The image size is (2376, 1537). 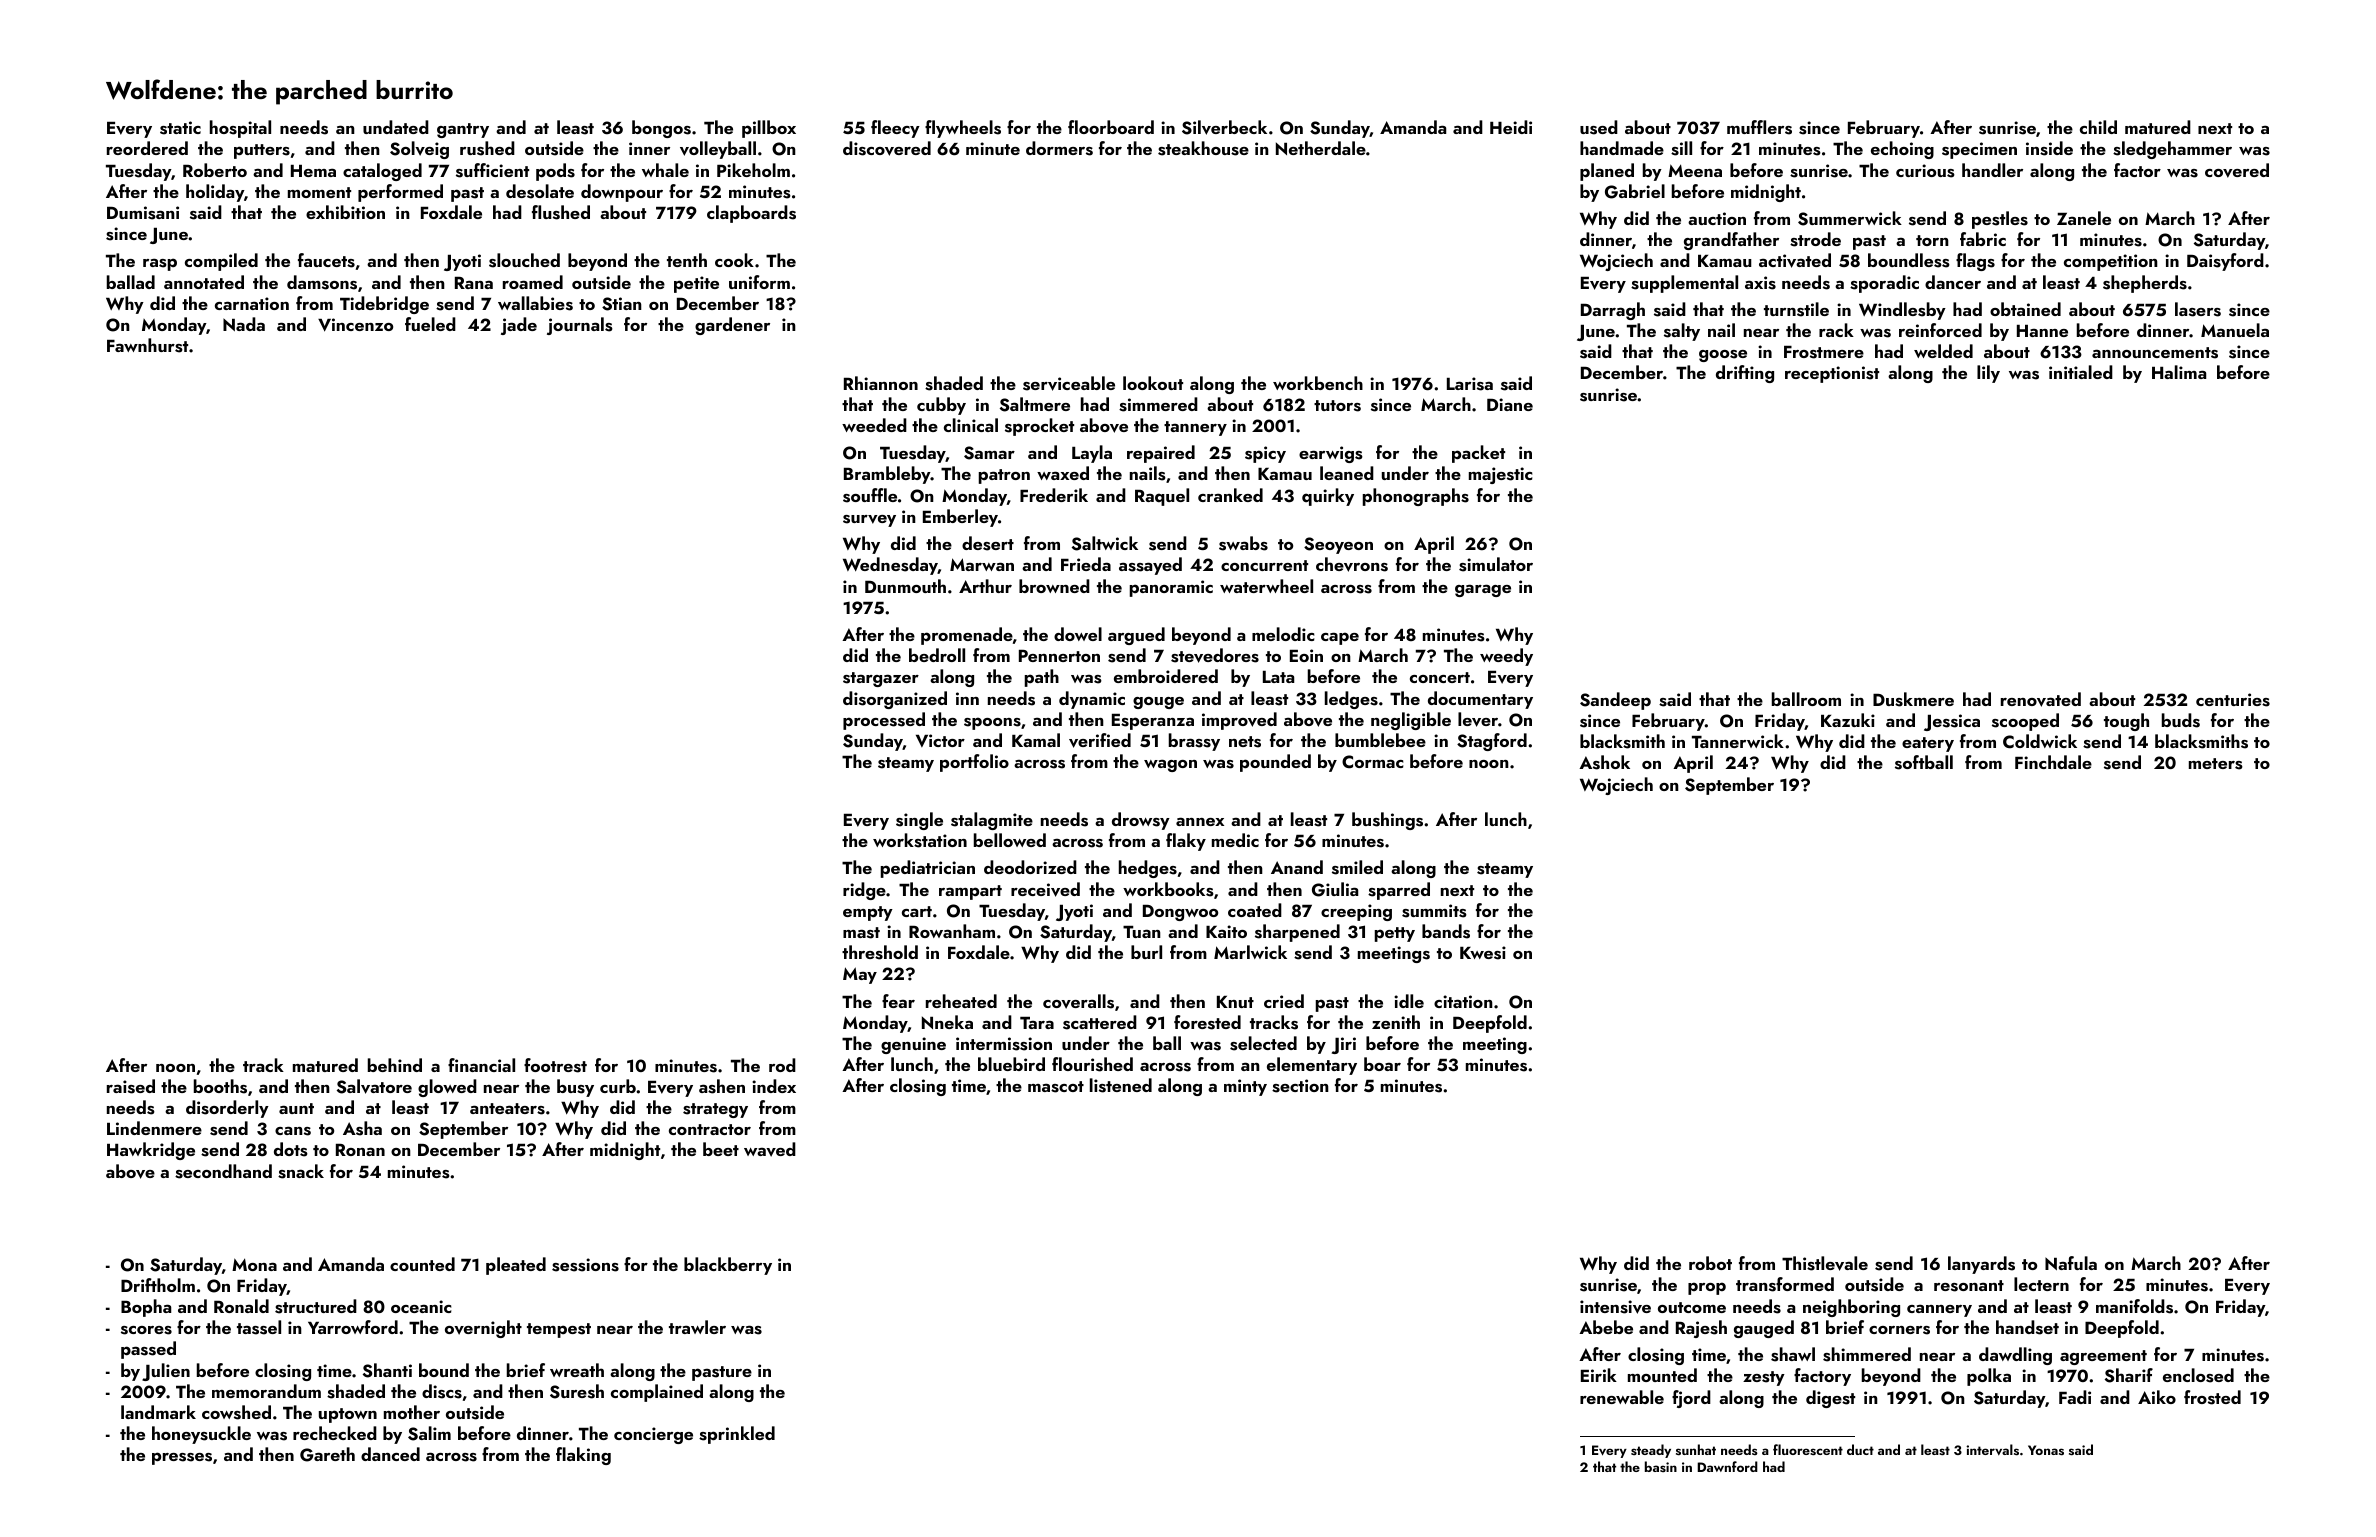 What do you see at coordinates (326, 260) in the screenshot?
I see `faucets` at bounding box center [326, 260].
